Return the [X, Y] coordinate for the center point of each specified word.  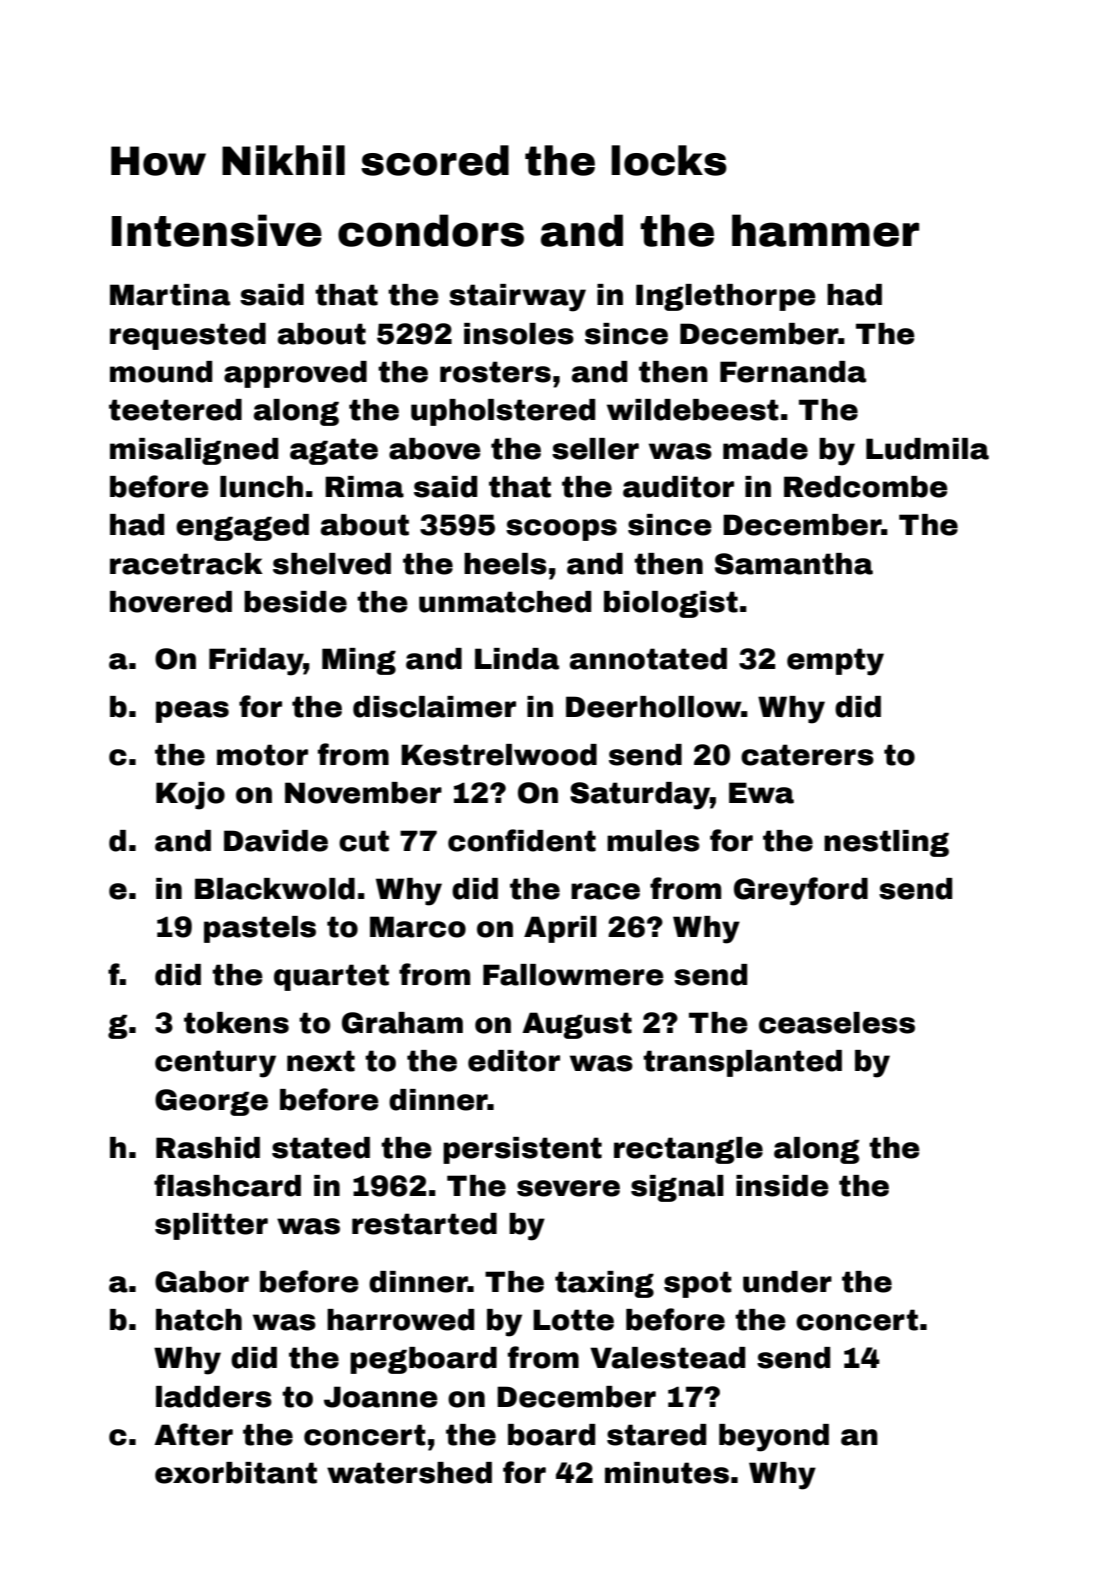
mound [161, 372]
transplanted [742, 1063]
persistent [522, 1150]
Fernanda [793, 372]
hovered [171, 602]
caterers [807, 755]
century [215, 1064]
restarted [424, 1224]
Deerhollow [653, 707]
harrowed [400, 1320]
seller [595, 449]
